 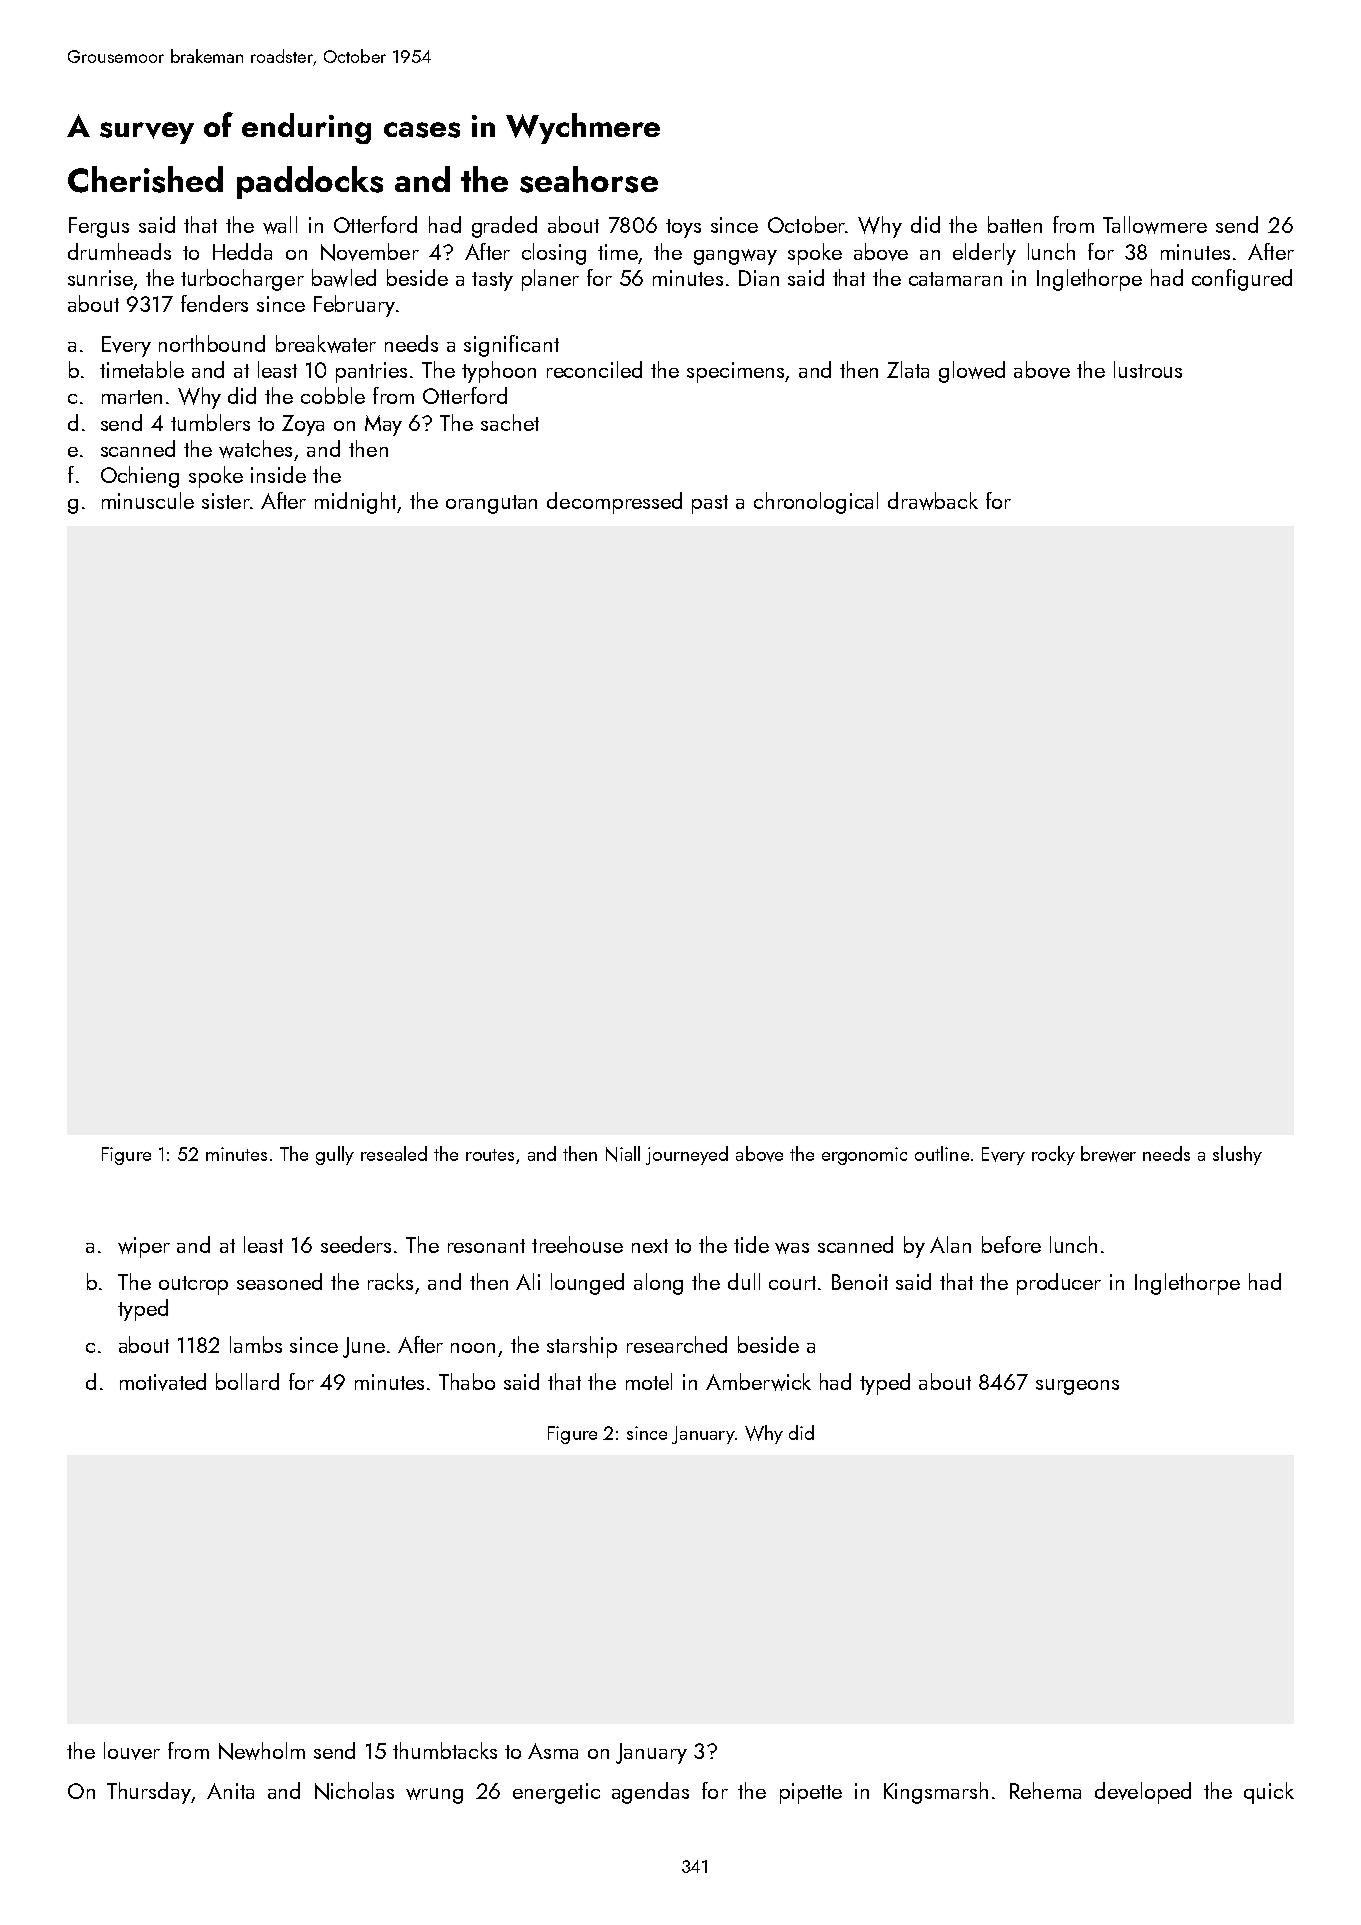 I want to click on reconciled, so click(x=594, y=369).
